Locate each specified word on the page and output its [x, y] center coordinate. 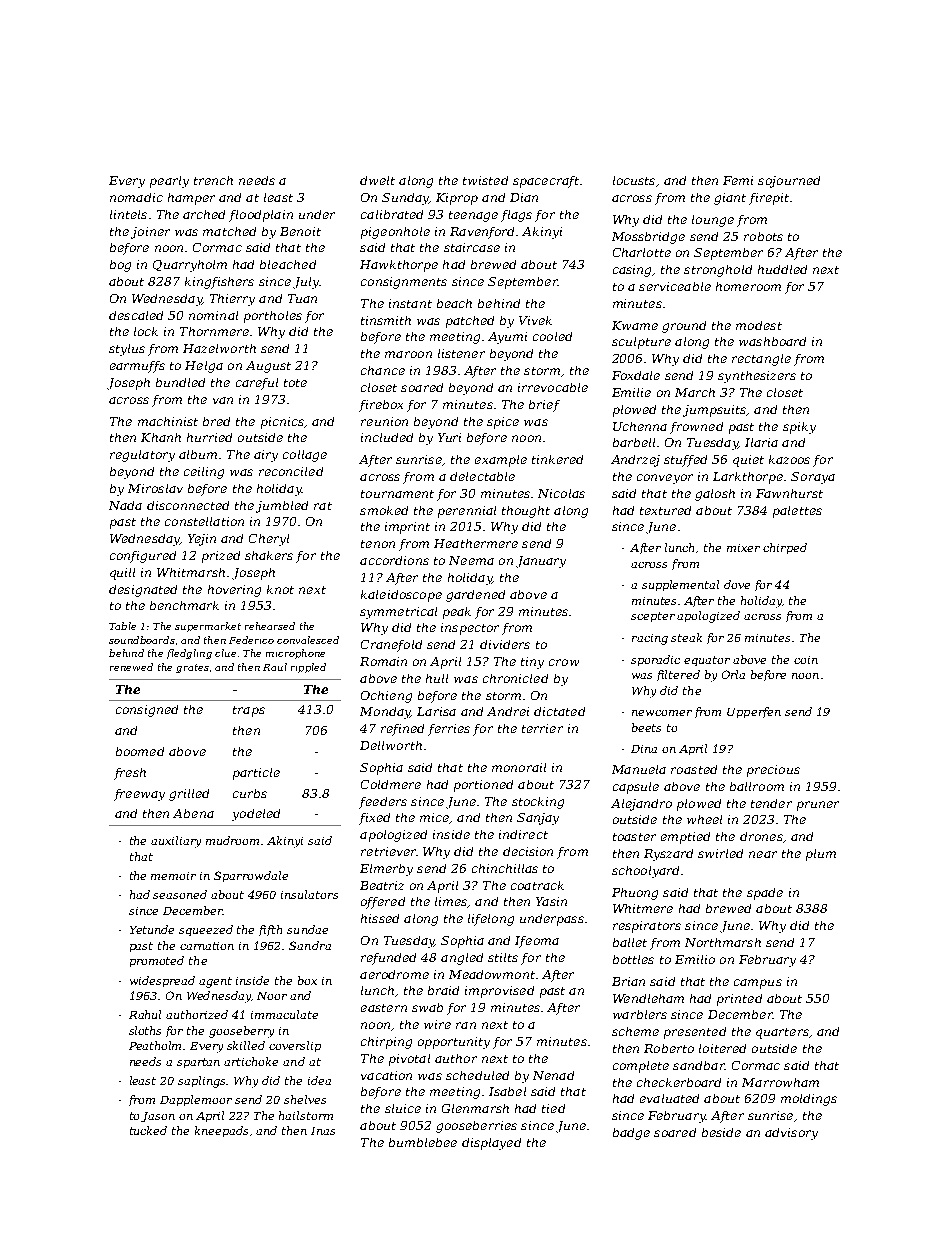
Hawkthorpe [399, 266]
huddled [782, 269]
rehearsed [270, 626]
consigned [147, 711]
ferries [449, 730]
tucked [148, 1130]
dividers [505, 644]
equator [707, 661]
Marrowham [780, 1082]
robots [763, 236]
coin [806, 660]
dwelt [377, 180]
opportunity [454, 1043]
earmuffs [137, 367]
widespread [162, 981]
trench [213, 180]
